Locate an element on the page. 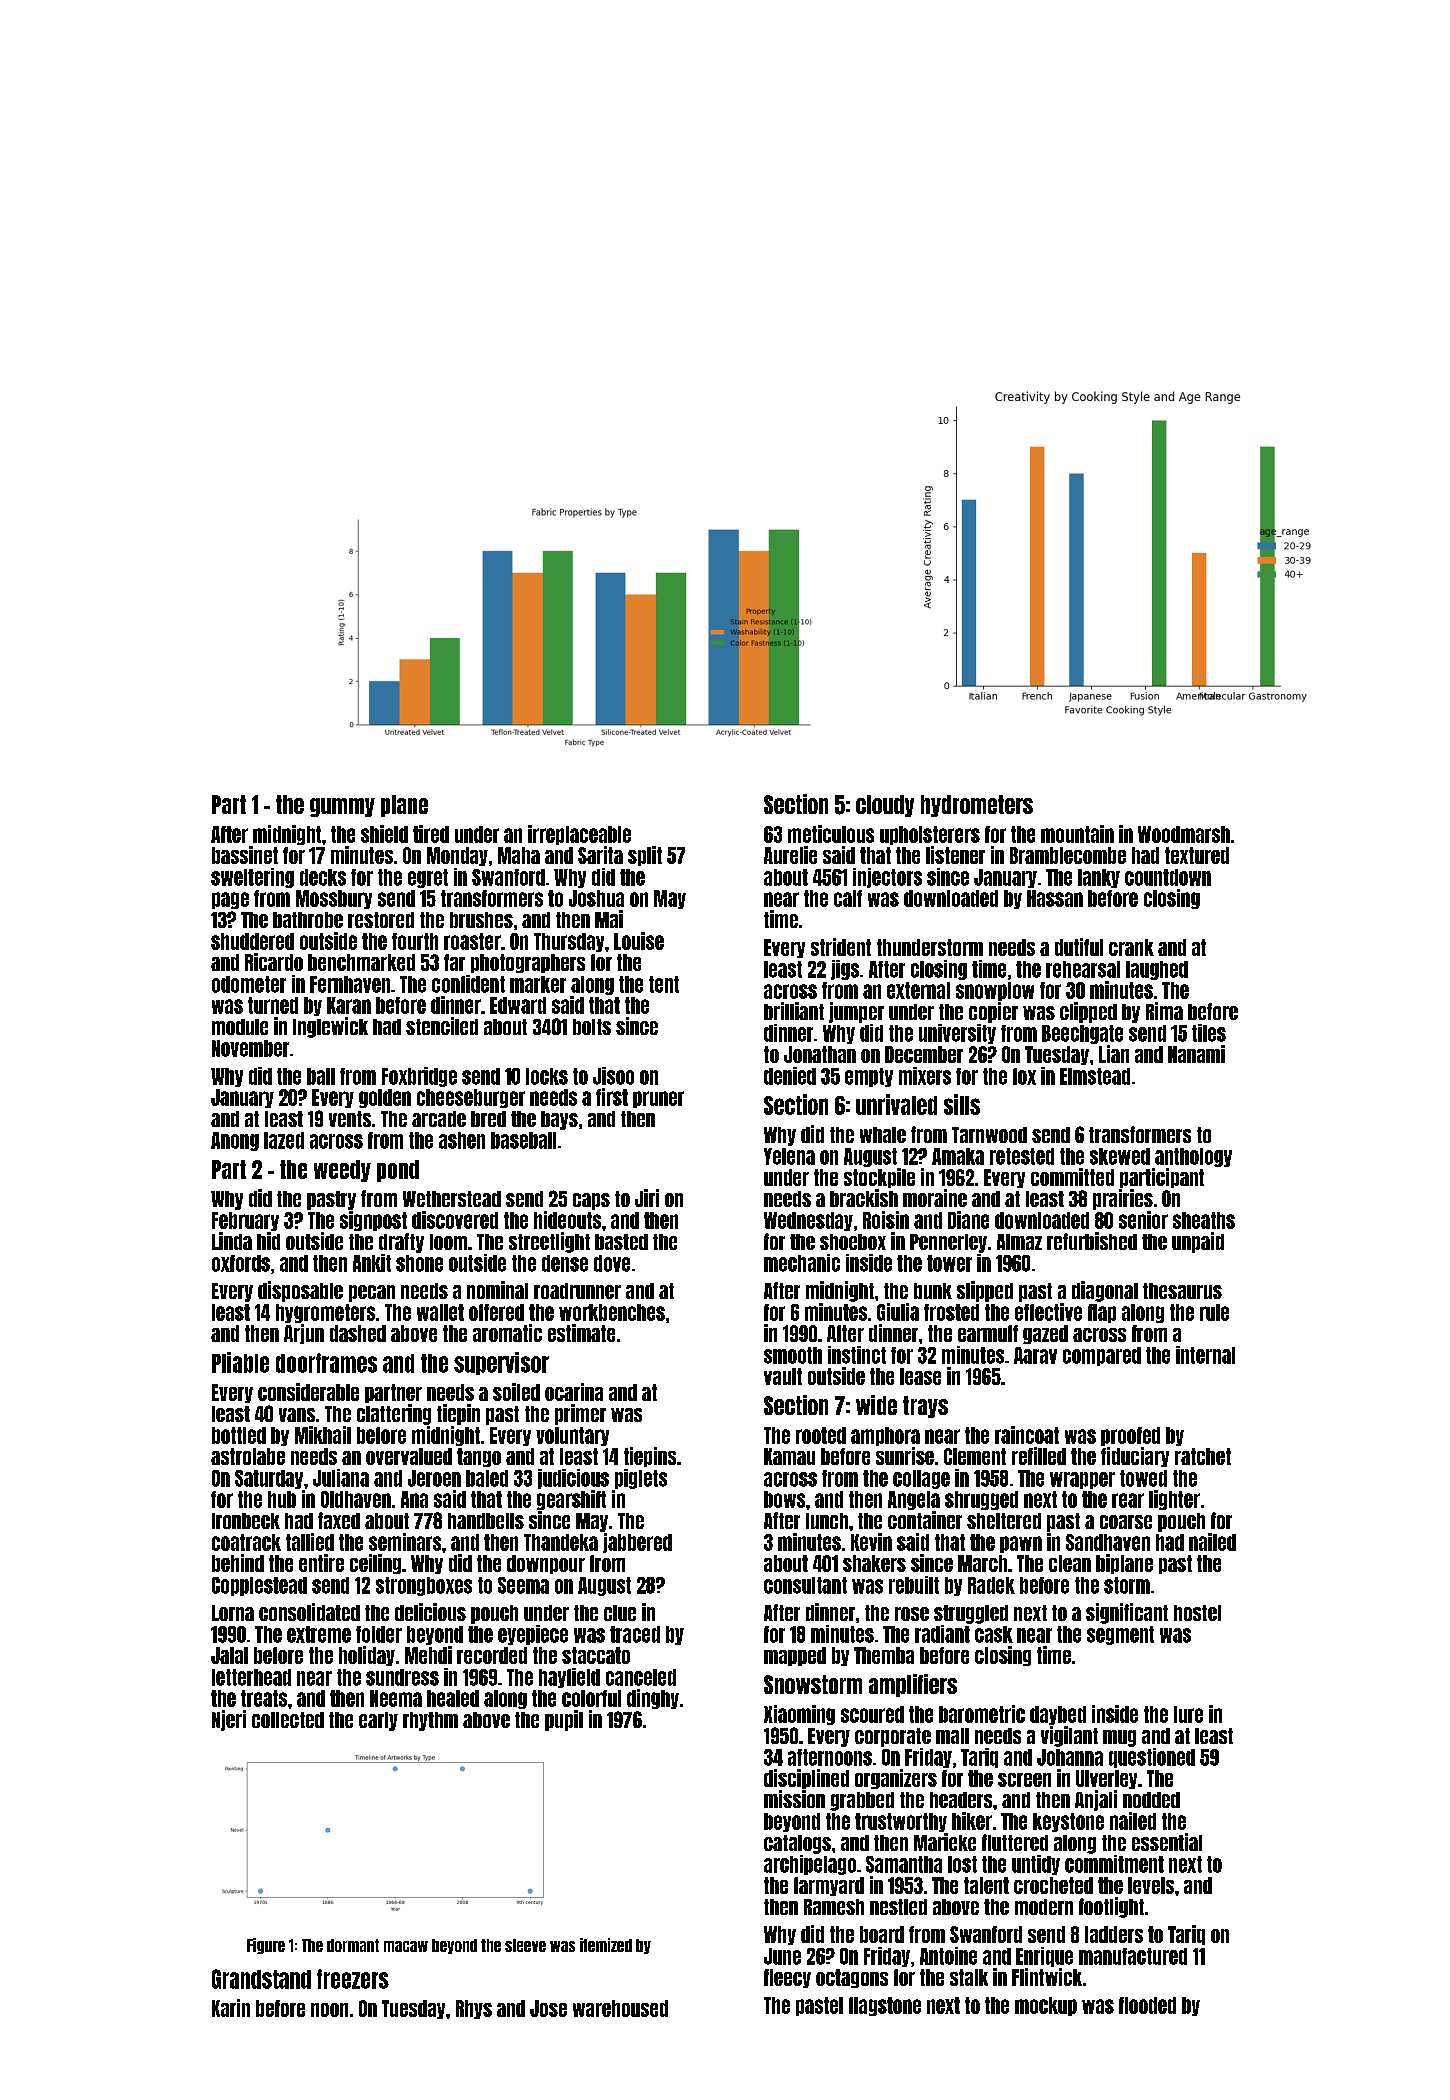 Image resolution: width=1450 pixels, height=2100 pixels. Linda is located at coordinates (232, 1241).
